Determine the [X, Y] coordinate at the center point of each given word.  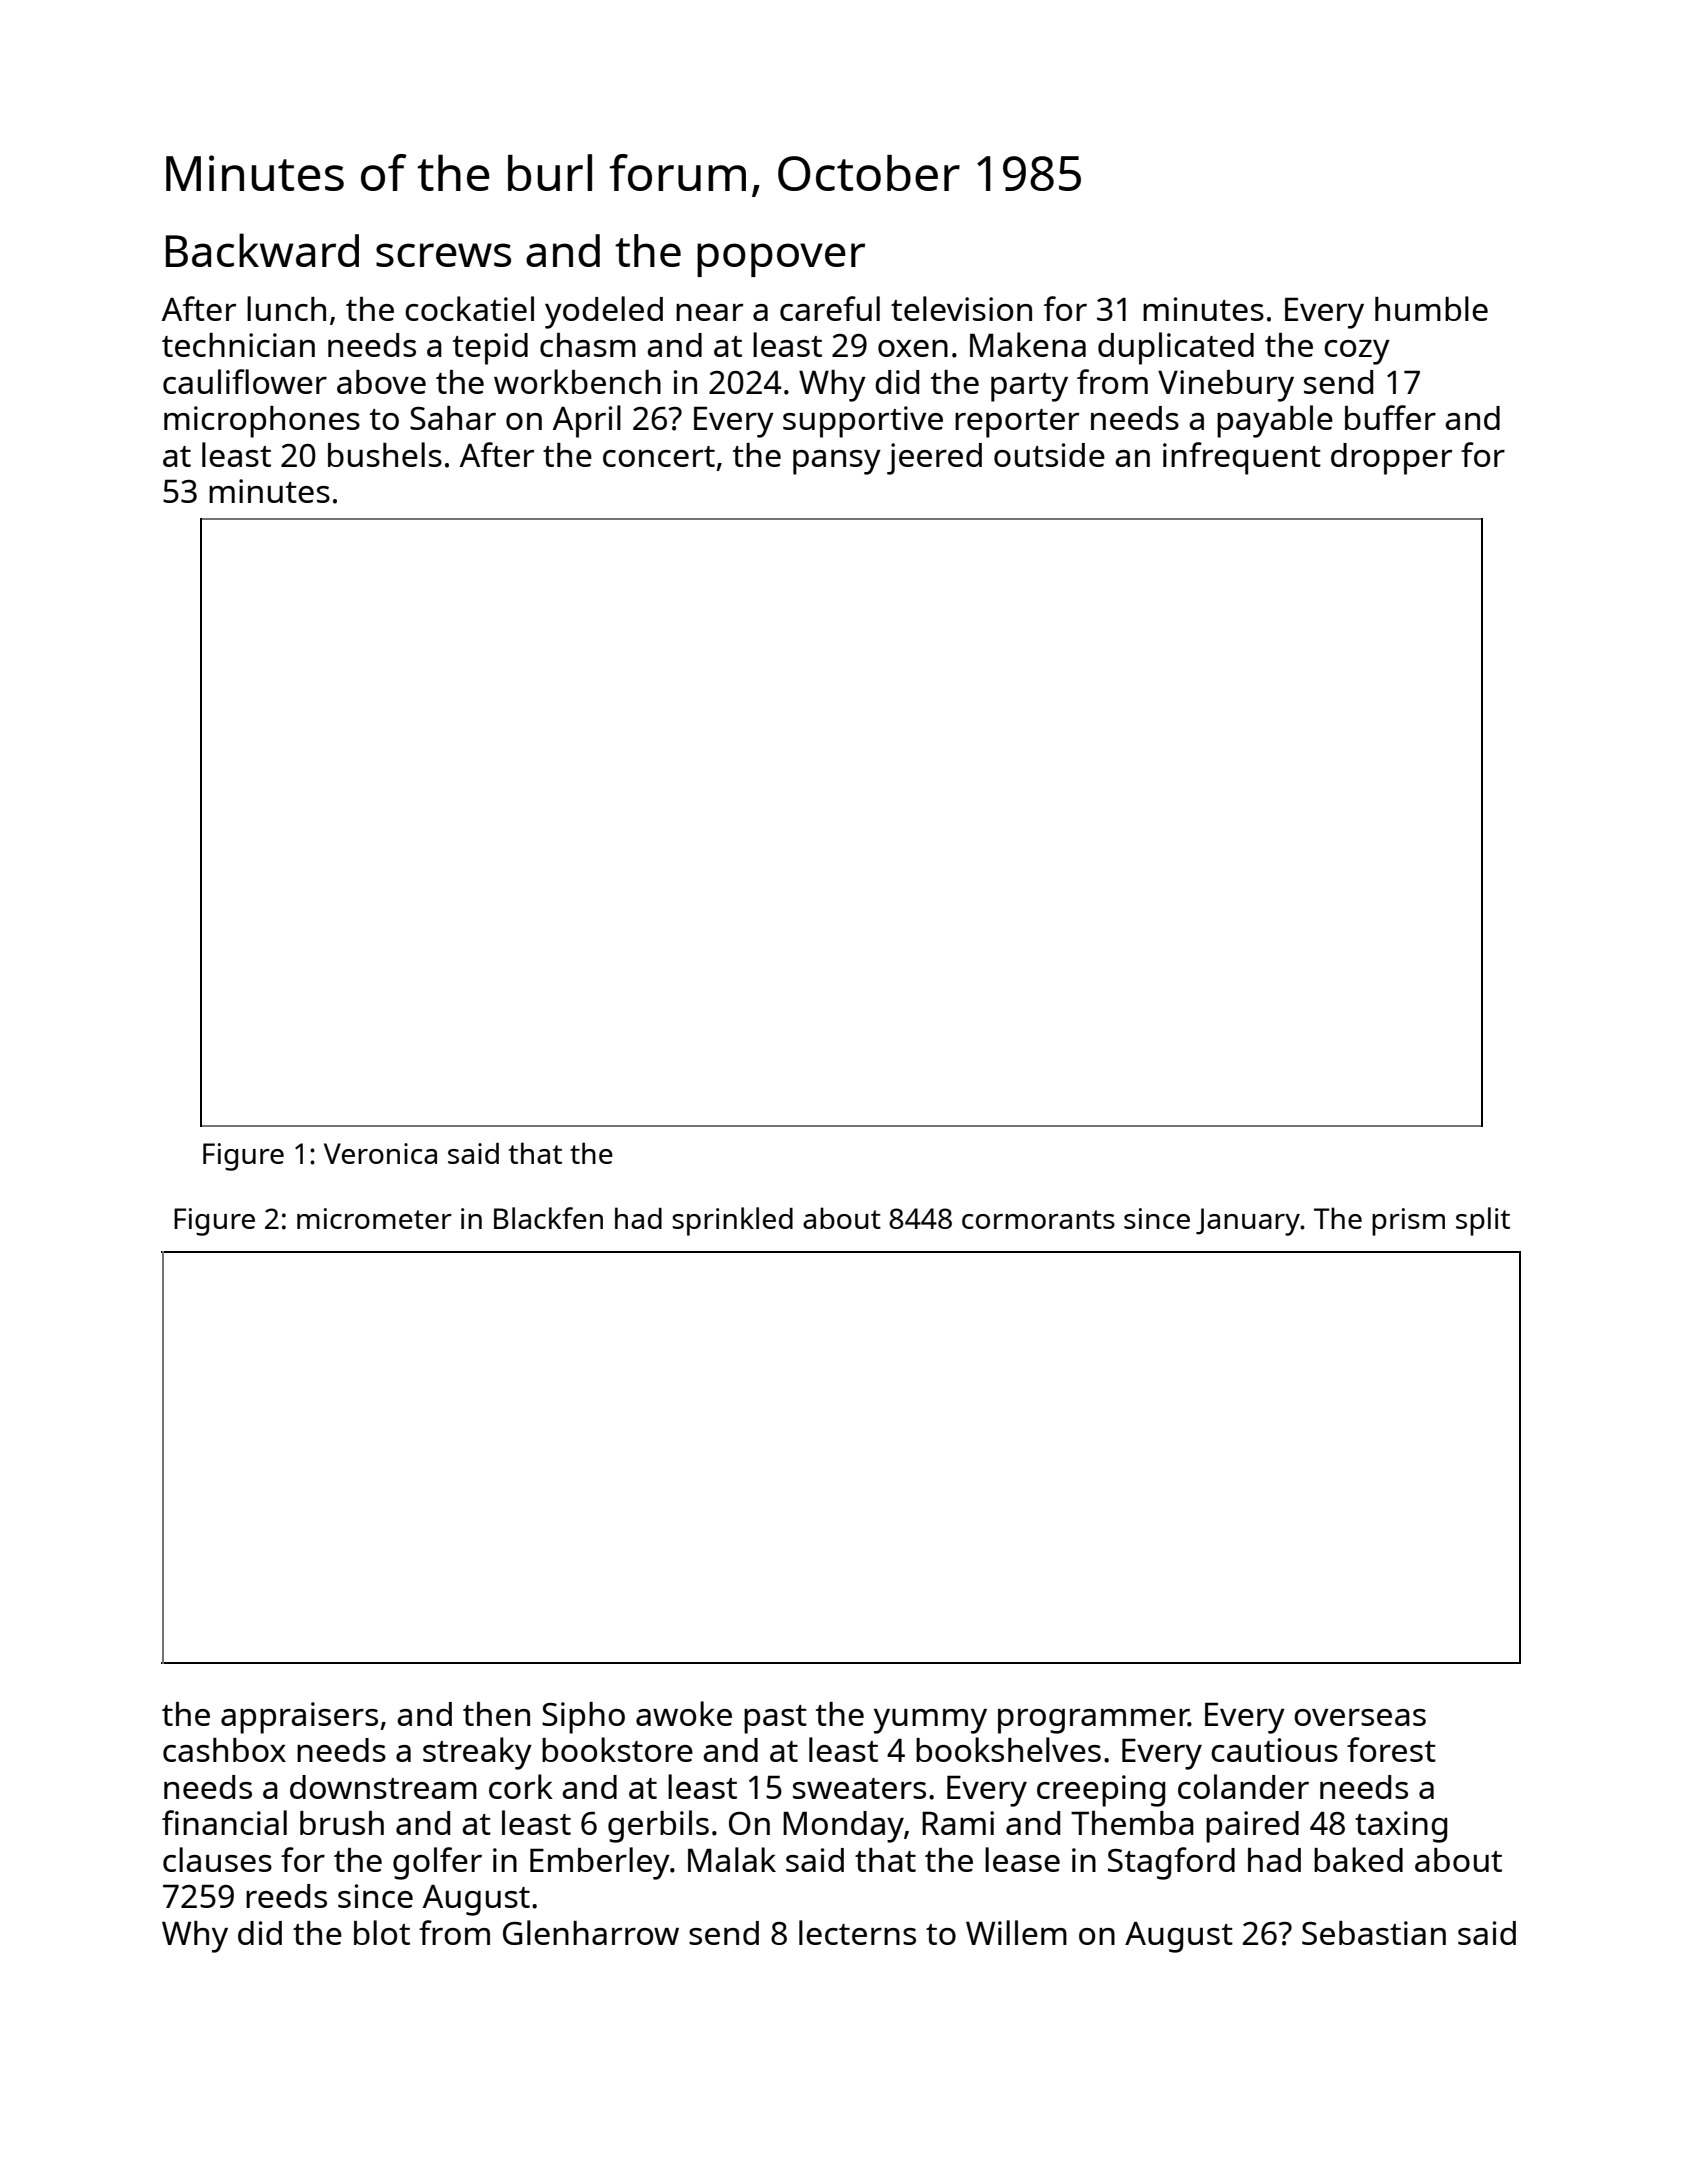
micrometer [374, 1218]
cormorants [1038, 1219]
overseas [1360, 1717]
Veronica [380, 1153]
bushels [385, 454]
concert [659, 456]
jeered [934, 459]
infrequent [1242, 458]
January [1248, 1222]
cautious [1274, 1750]
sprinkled [732, 1221]
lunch [286, 308]
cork [521, 1786]
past [775, 1719]
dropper [1391, 459]
